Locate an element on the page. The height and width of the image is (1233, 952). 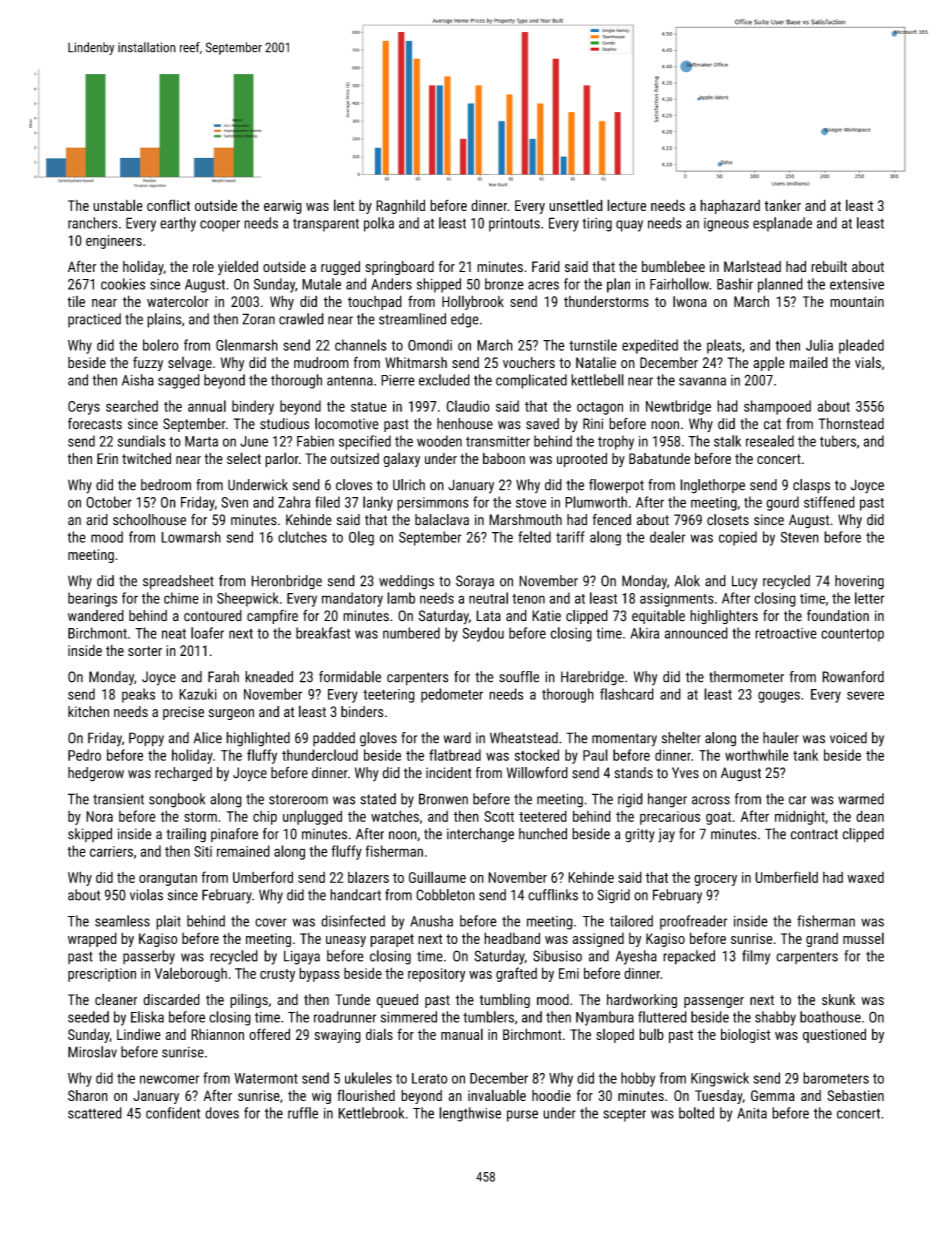
grafted is located at coordinates (516, 974).
